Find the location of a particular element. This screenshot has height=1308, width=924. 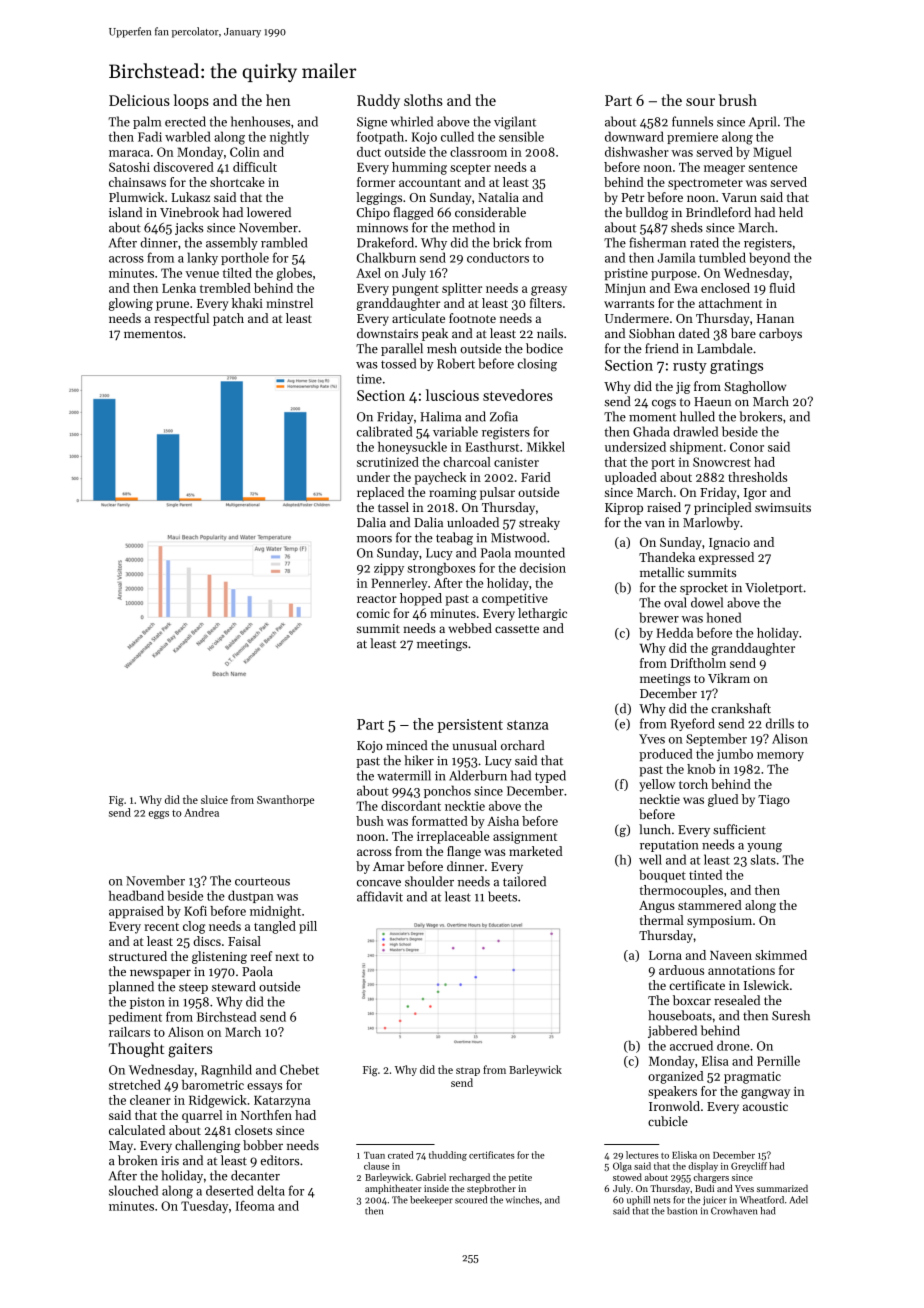

discordant is located at coordinates (411, 806).
